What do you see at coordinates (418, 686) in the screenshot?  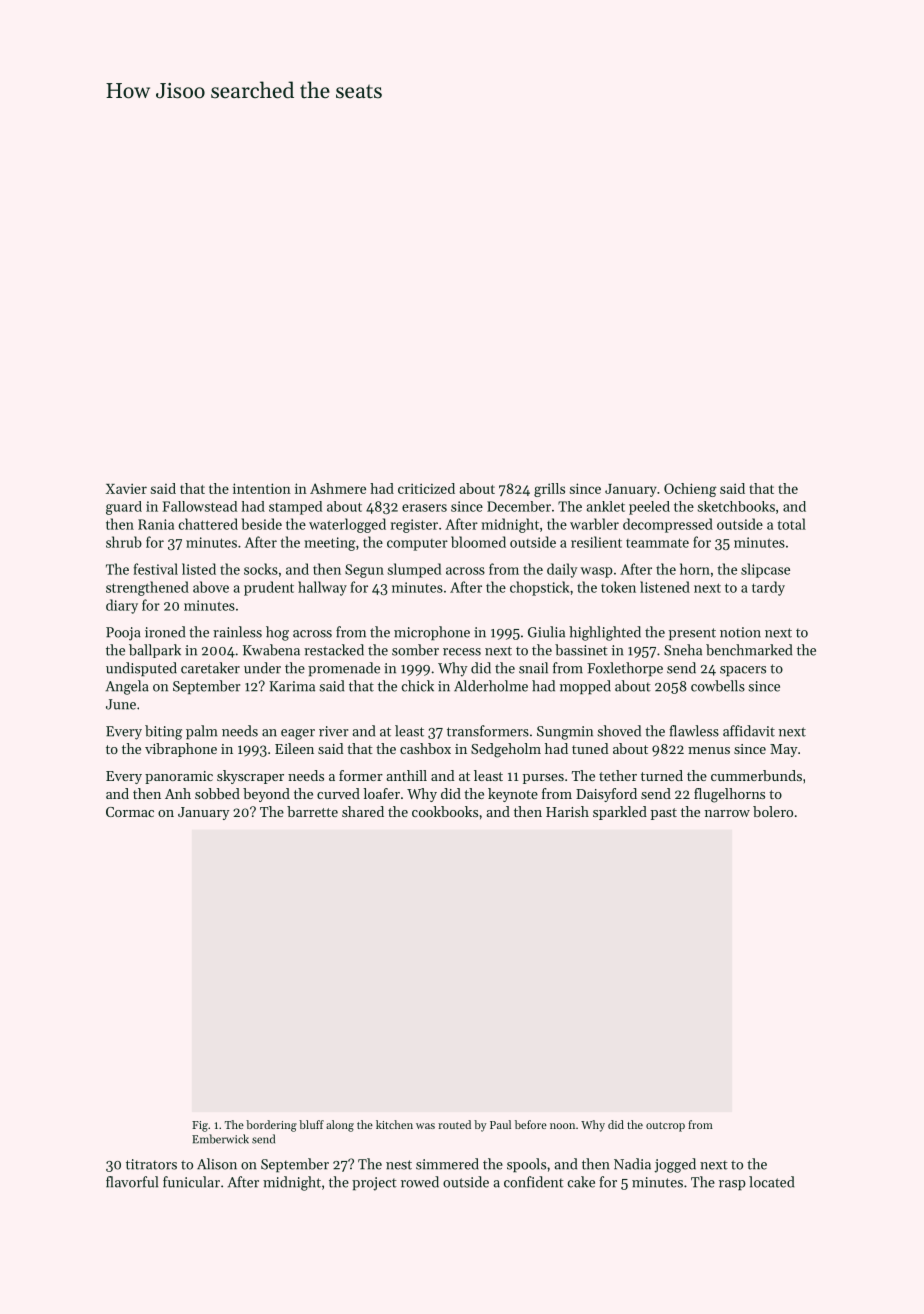 I see `chick` at bounding box center [418, 686].
